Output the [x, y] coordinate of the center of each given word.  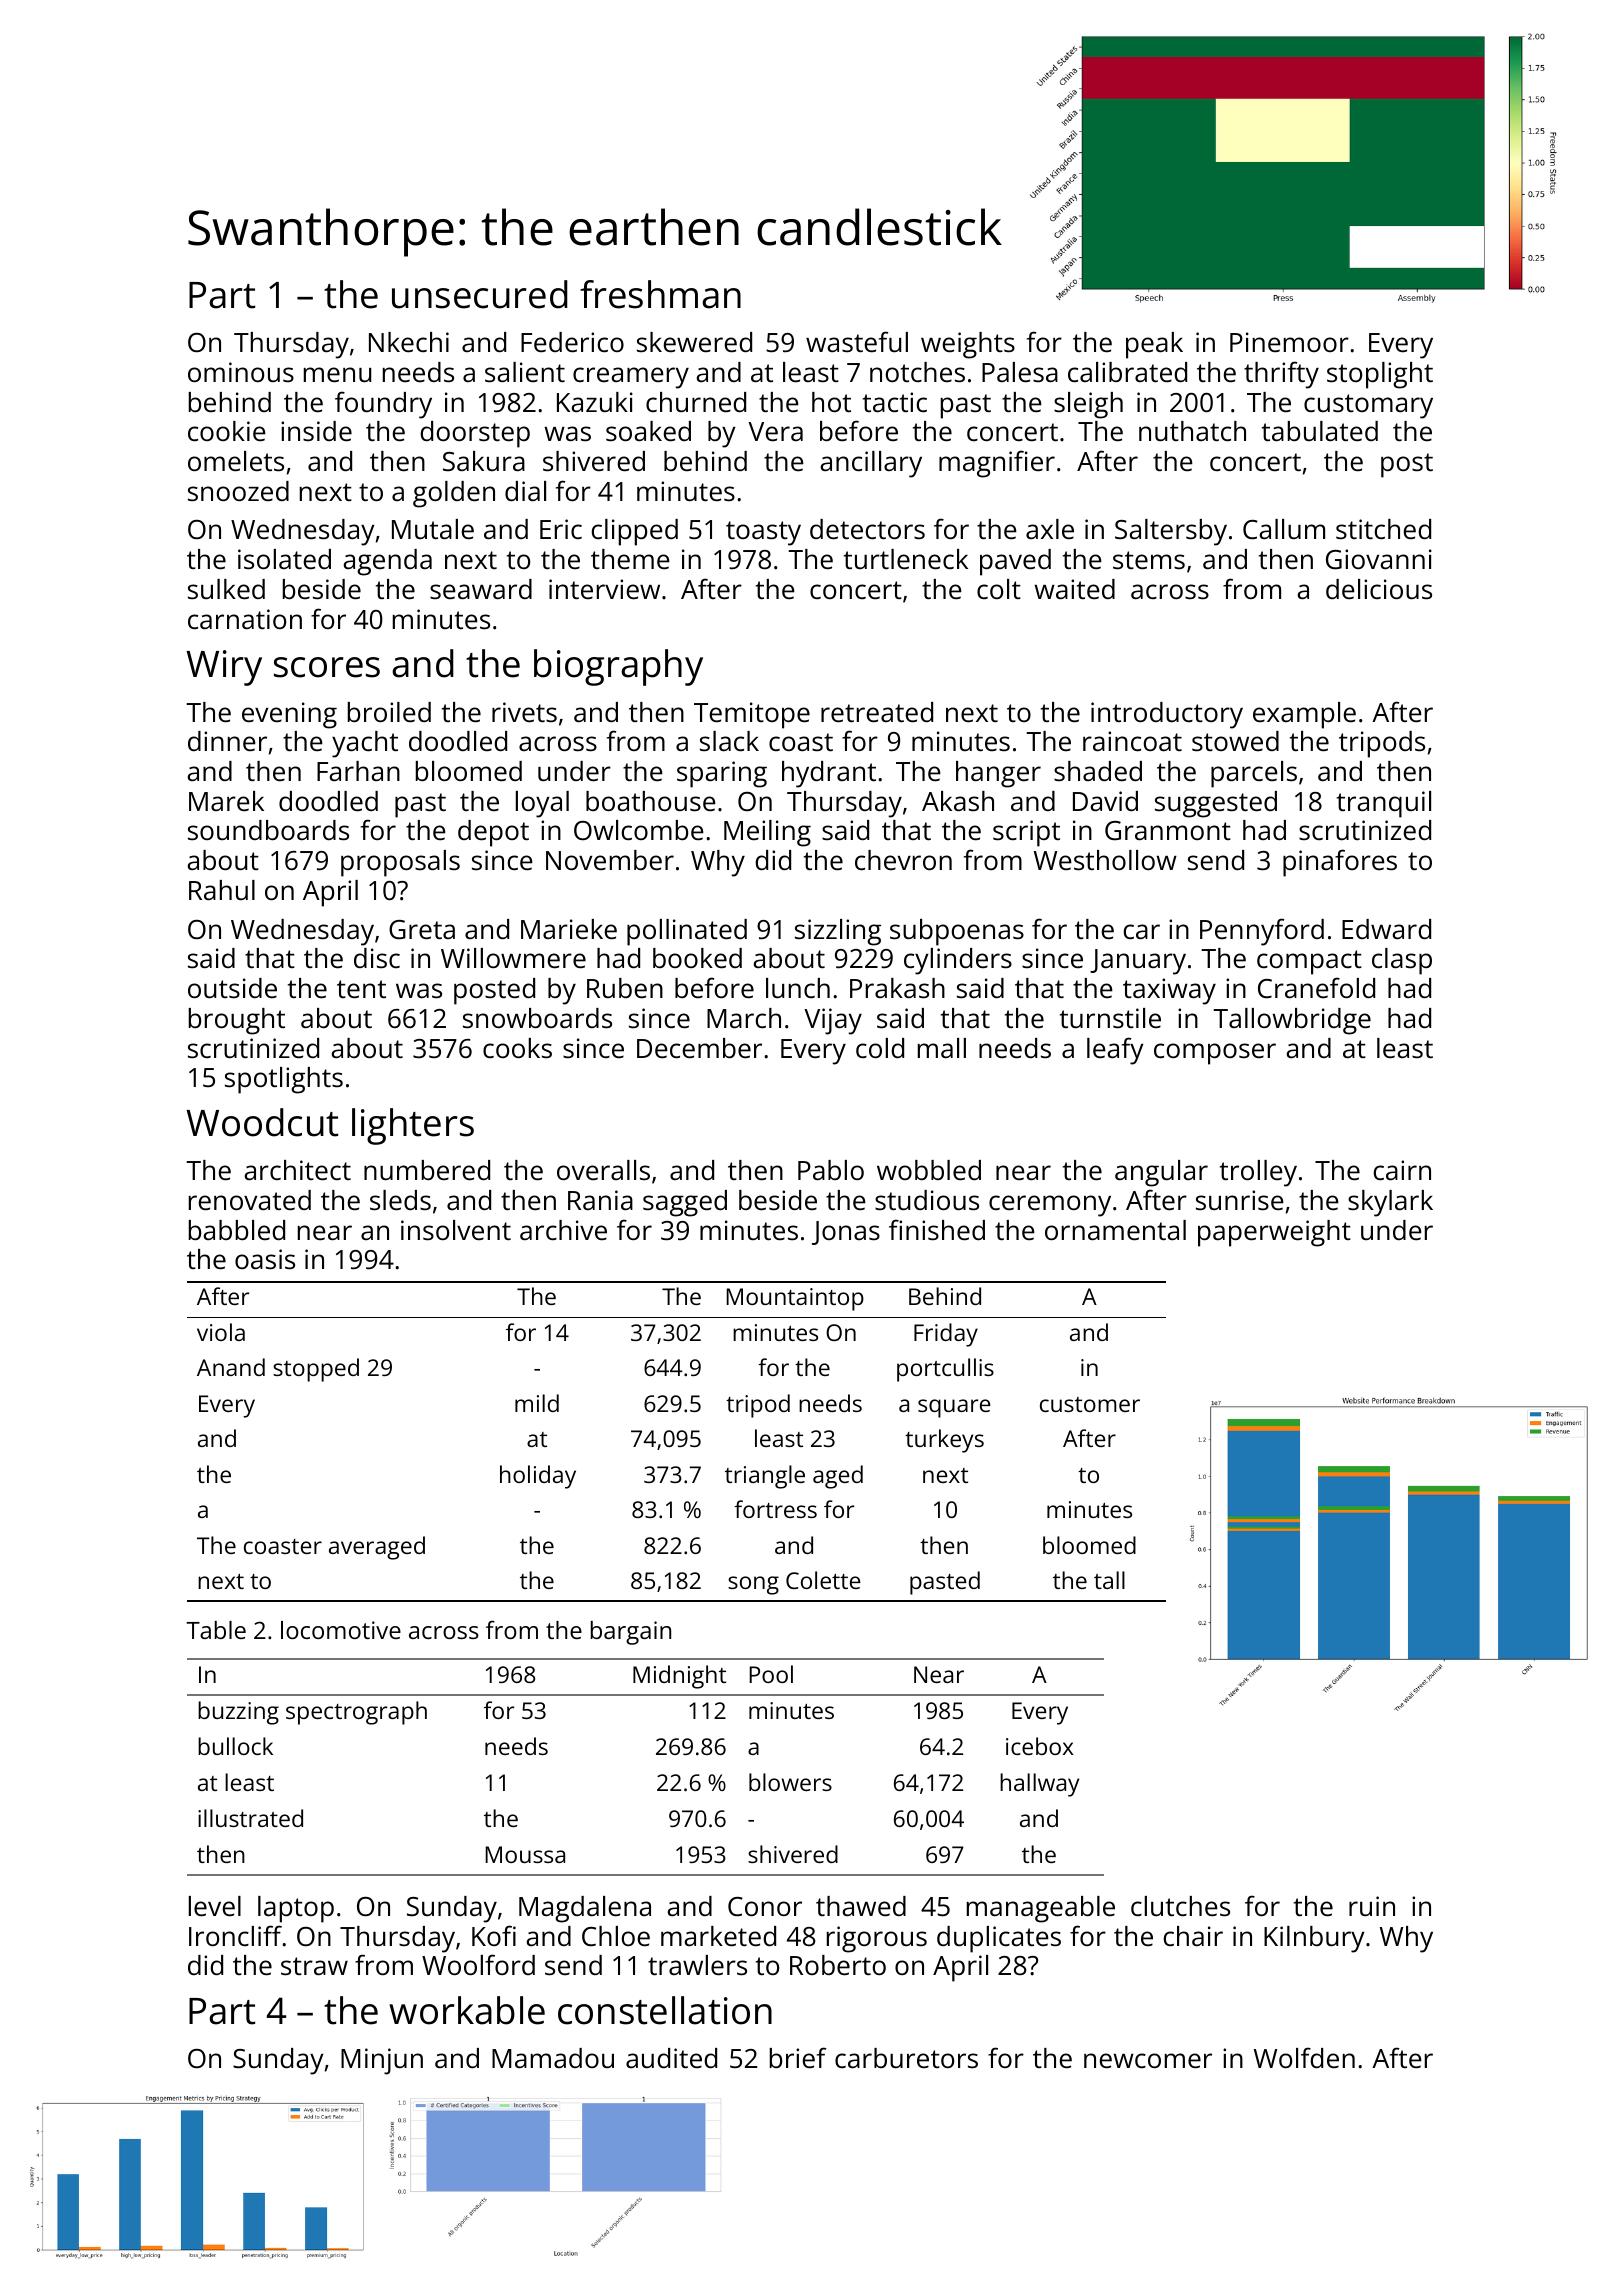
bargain [631, 1633]
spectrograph [356, 1713]
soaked [648, 431]
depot [493, 833]
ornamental [1115, 1230]
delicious [1379, 589]
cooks [517, 1048]
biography [618, 667]
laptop [296, 1909]
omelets [236, 461]
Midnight [679, 1677]
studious [927, 1200]
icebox [1040, 1746]
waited [1075, 589]
